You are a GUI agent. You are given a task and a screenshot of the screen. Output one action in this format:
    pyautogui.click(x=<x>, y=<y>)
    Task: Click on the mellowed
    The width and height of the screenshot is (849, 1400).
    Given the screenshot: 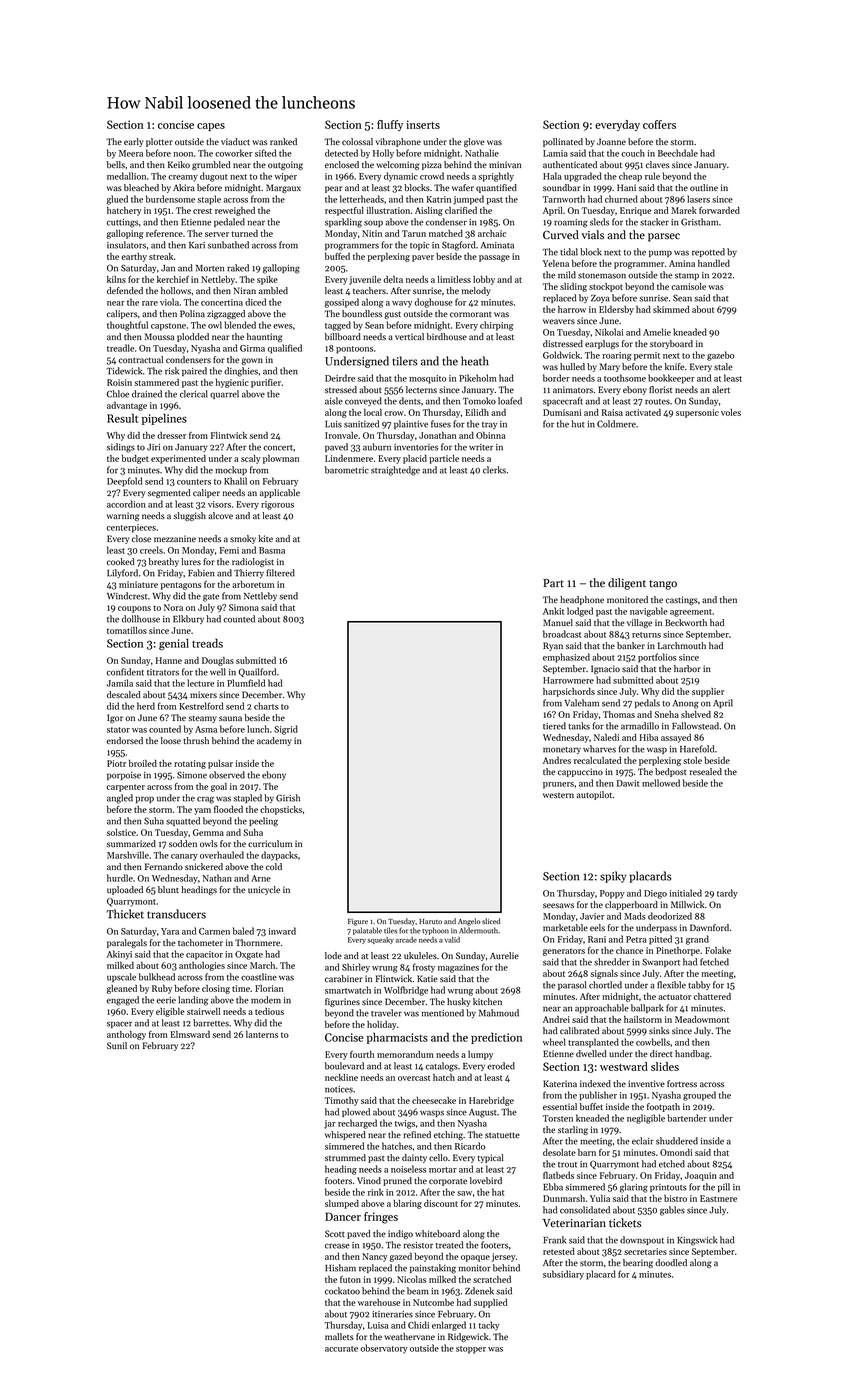 What is the action you would take?
    pyautogui.click(x=661, y=783)
